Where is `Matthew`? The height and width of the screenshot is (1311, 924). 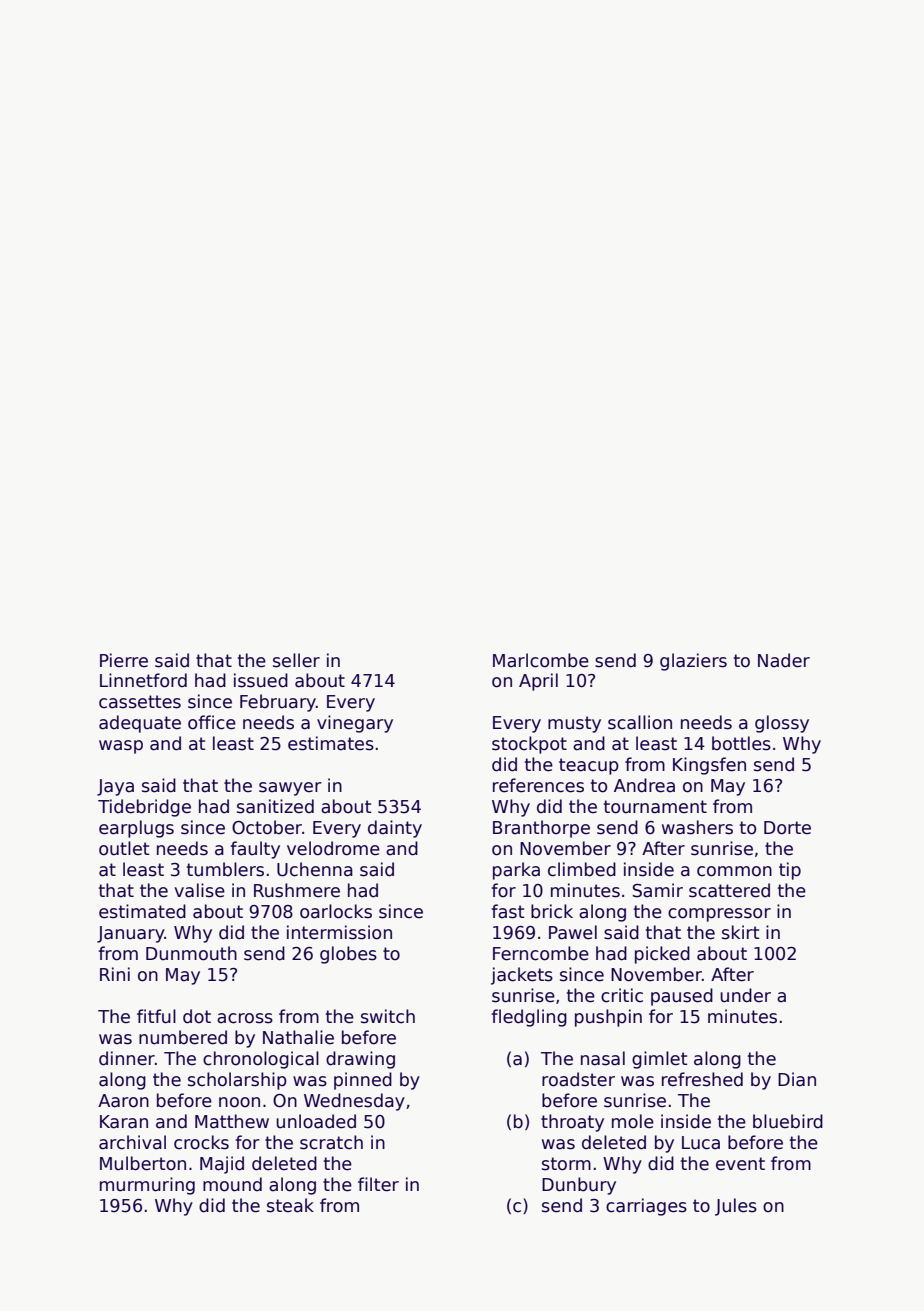 Matthew is located at coordinates (232, 1121).
